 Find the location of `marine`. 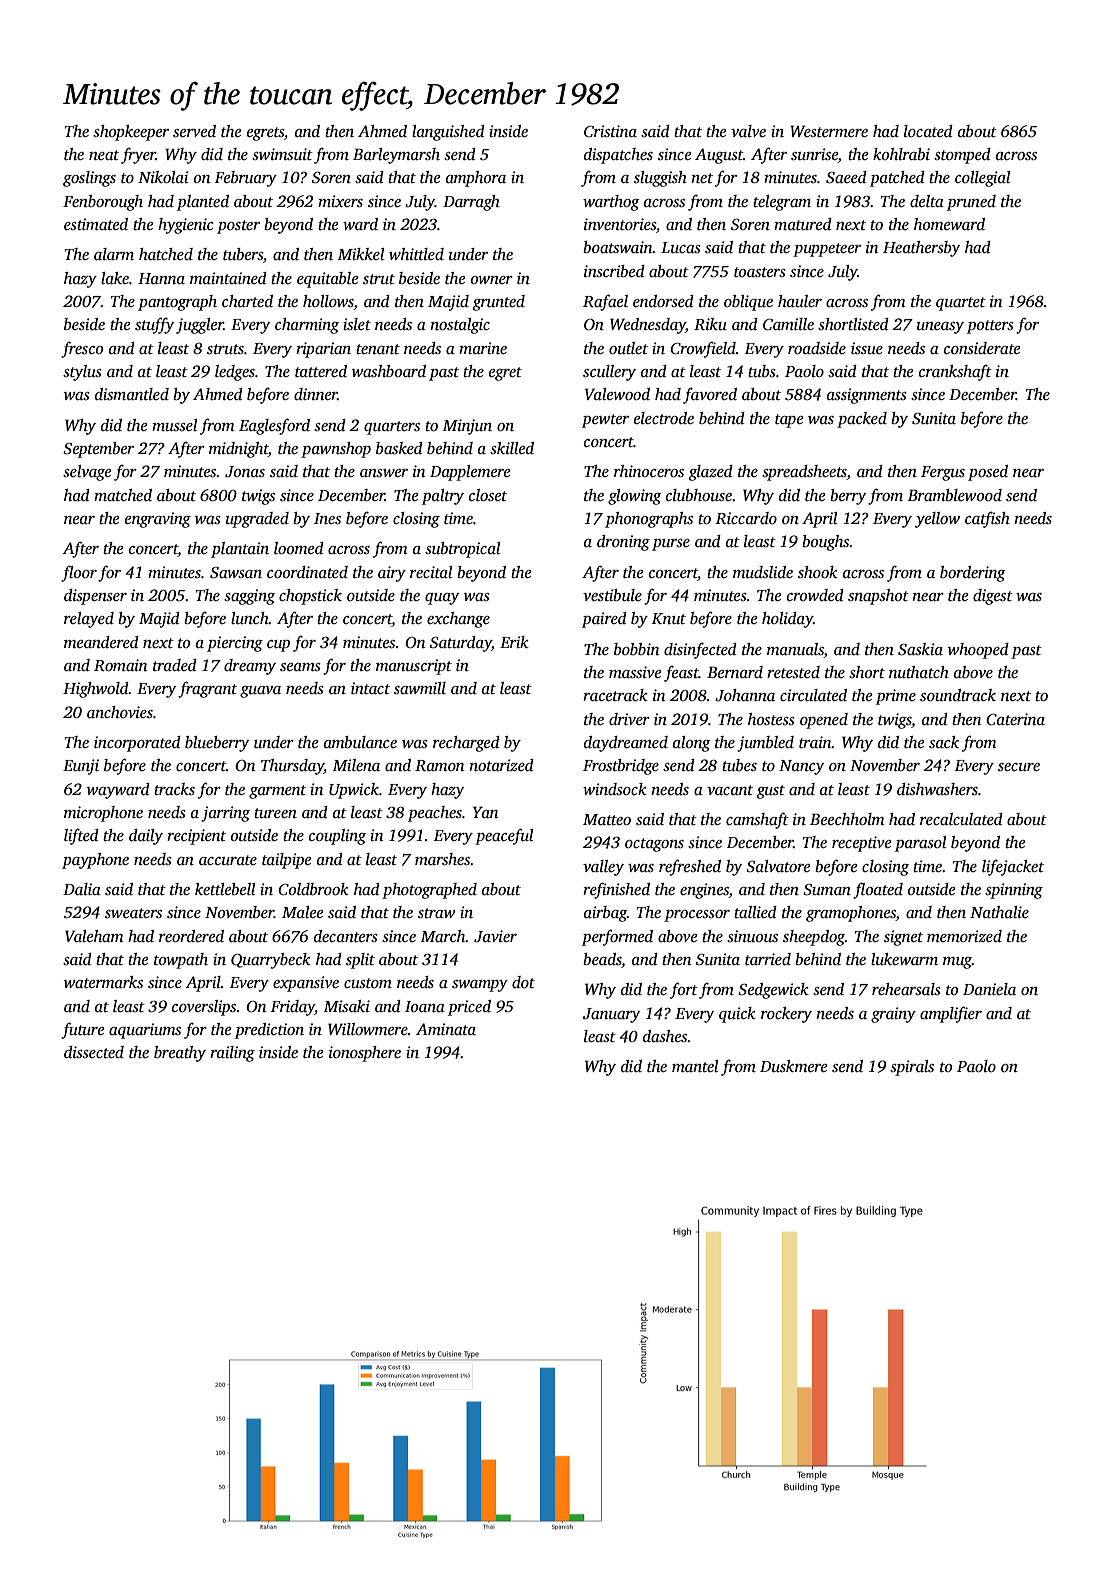

marine is located at coordinates (483, 348).
